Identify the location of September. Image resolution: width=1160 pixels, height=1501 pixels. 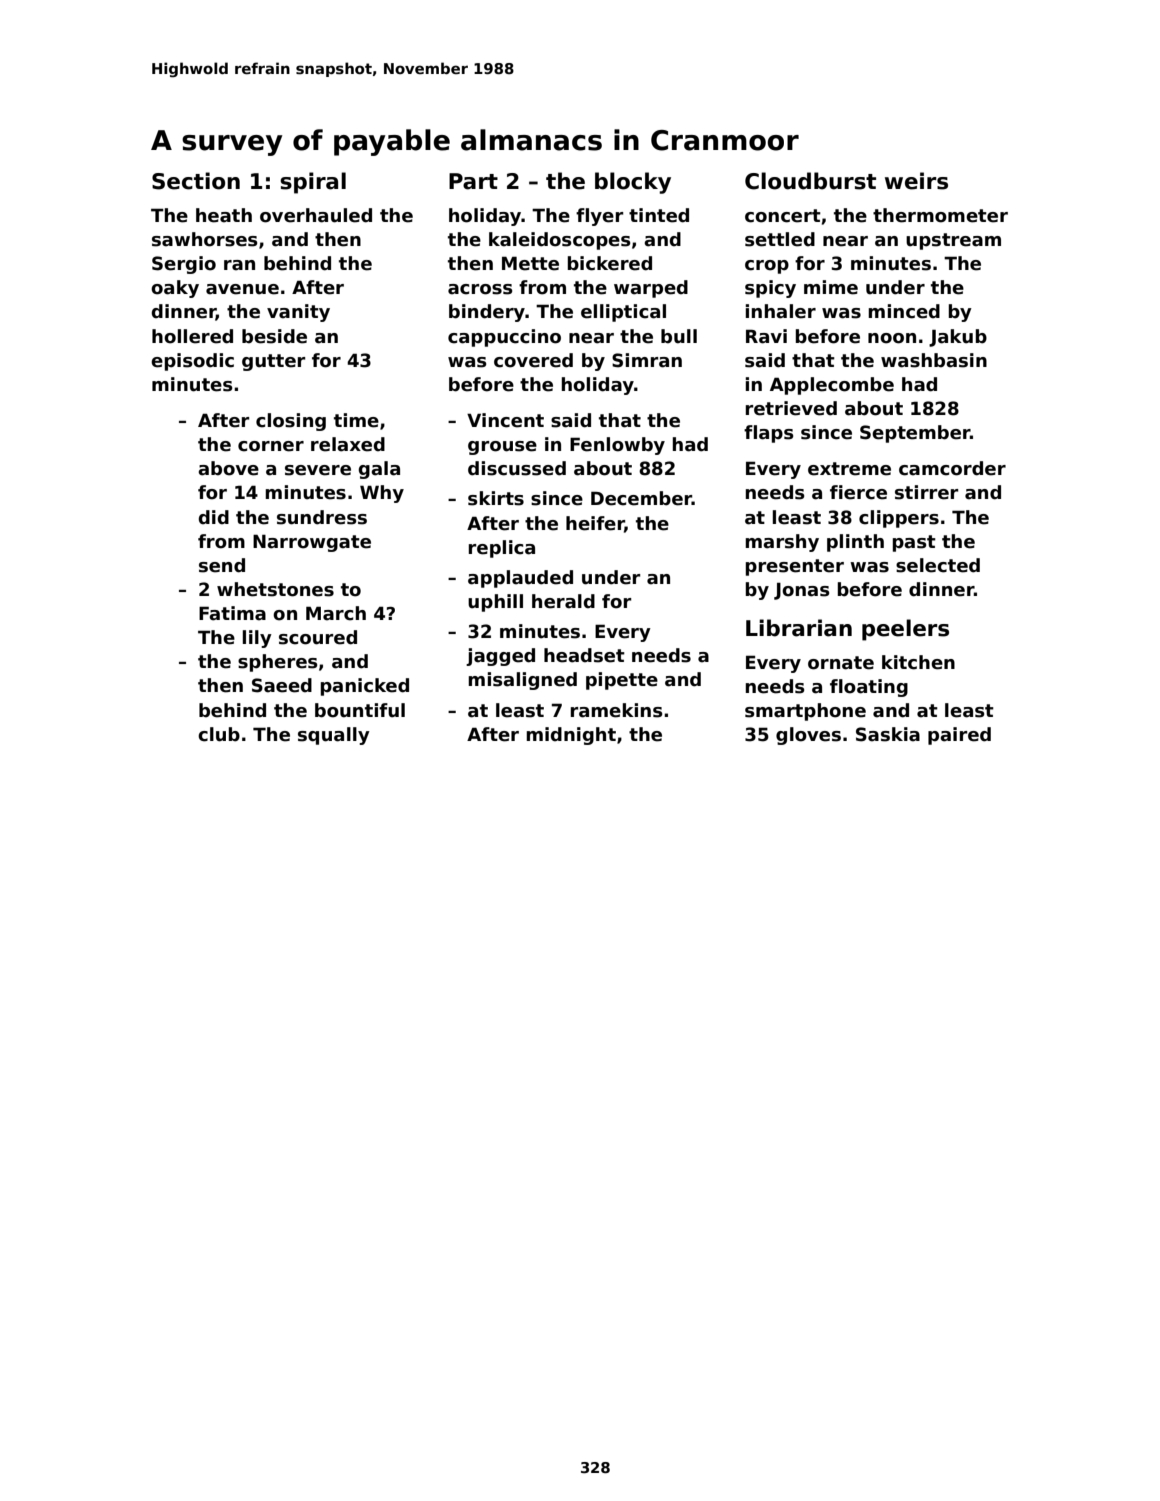
(915, 434).
